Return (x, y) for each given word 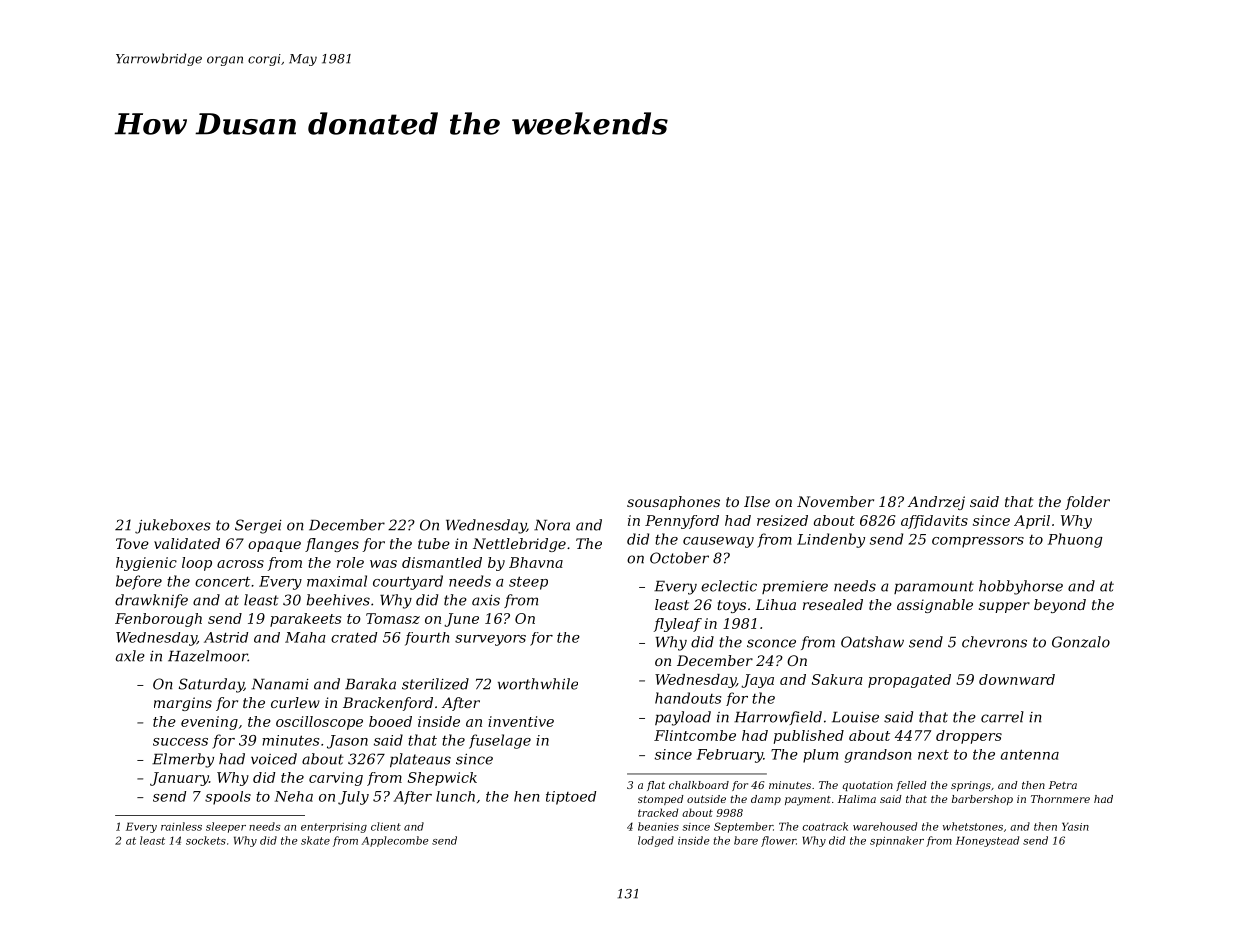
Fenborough (158, 620)
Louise (855, 717)
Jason (347, 742)
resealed (833, 604)
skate (315, 840)
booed (390, 721)
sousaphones (673, 503)
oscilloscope (319, 723)
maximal (337, 581)
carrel (1002, 717)
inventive (521, 721)
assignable (935, 606)
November (835, 501)
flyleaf (678, 625)
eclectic (729, 586)
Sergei (258, 526)
